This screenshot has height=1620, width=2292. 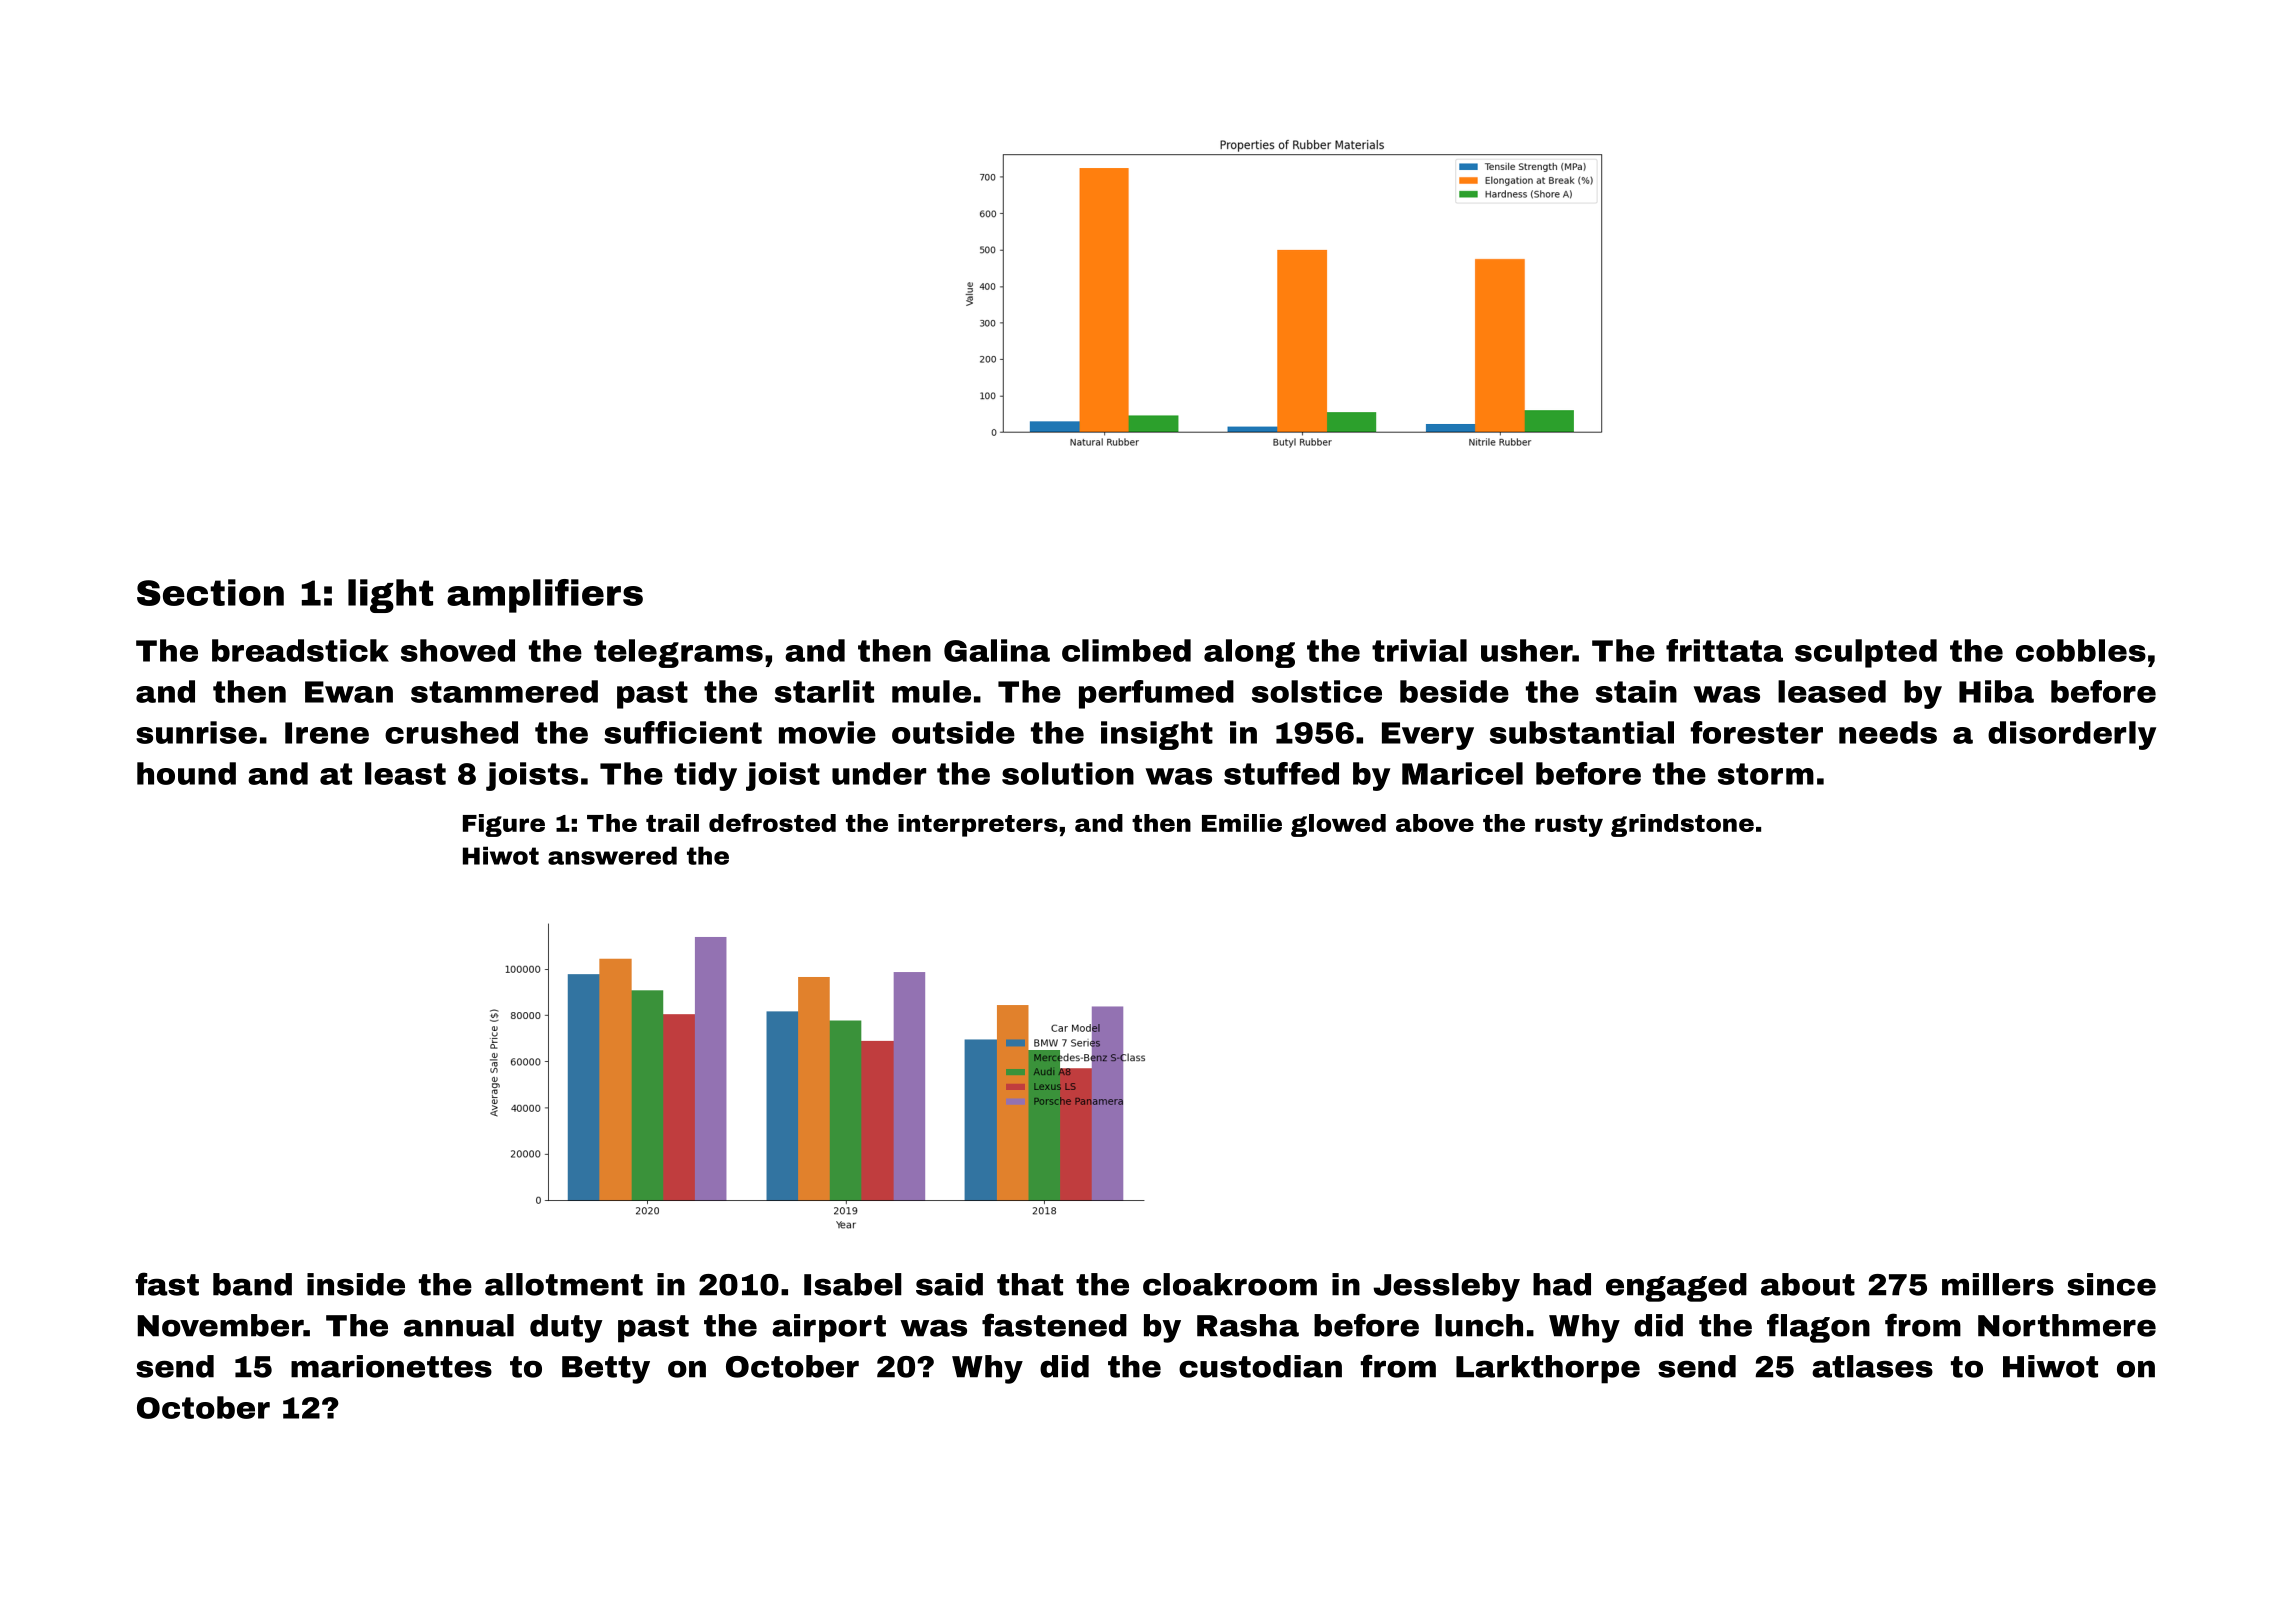 What do you see at coordinates (1682, 825) in the screenshot?
I see `grindstone` at bounding box center [1682, 825].
